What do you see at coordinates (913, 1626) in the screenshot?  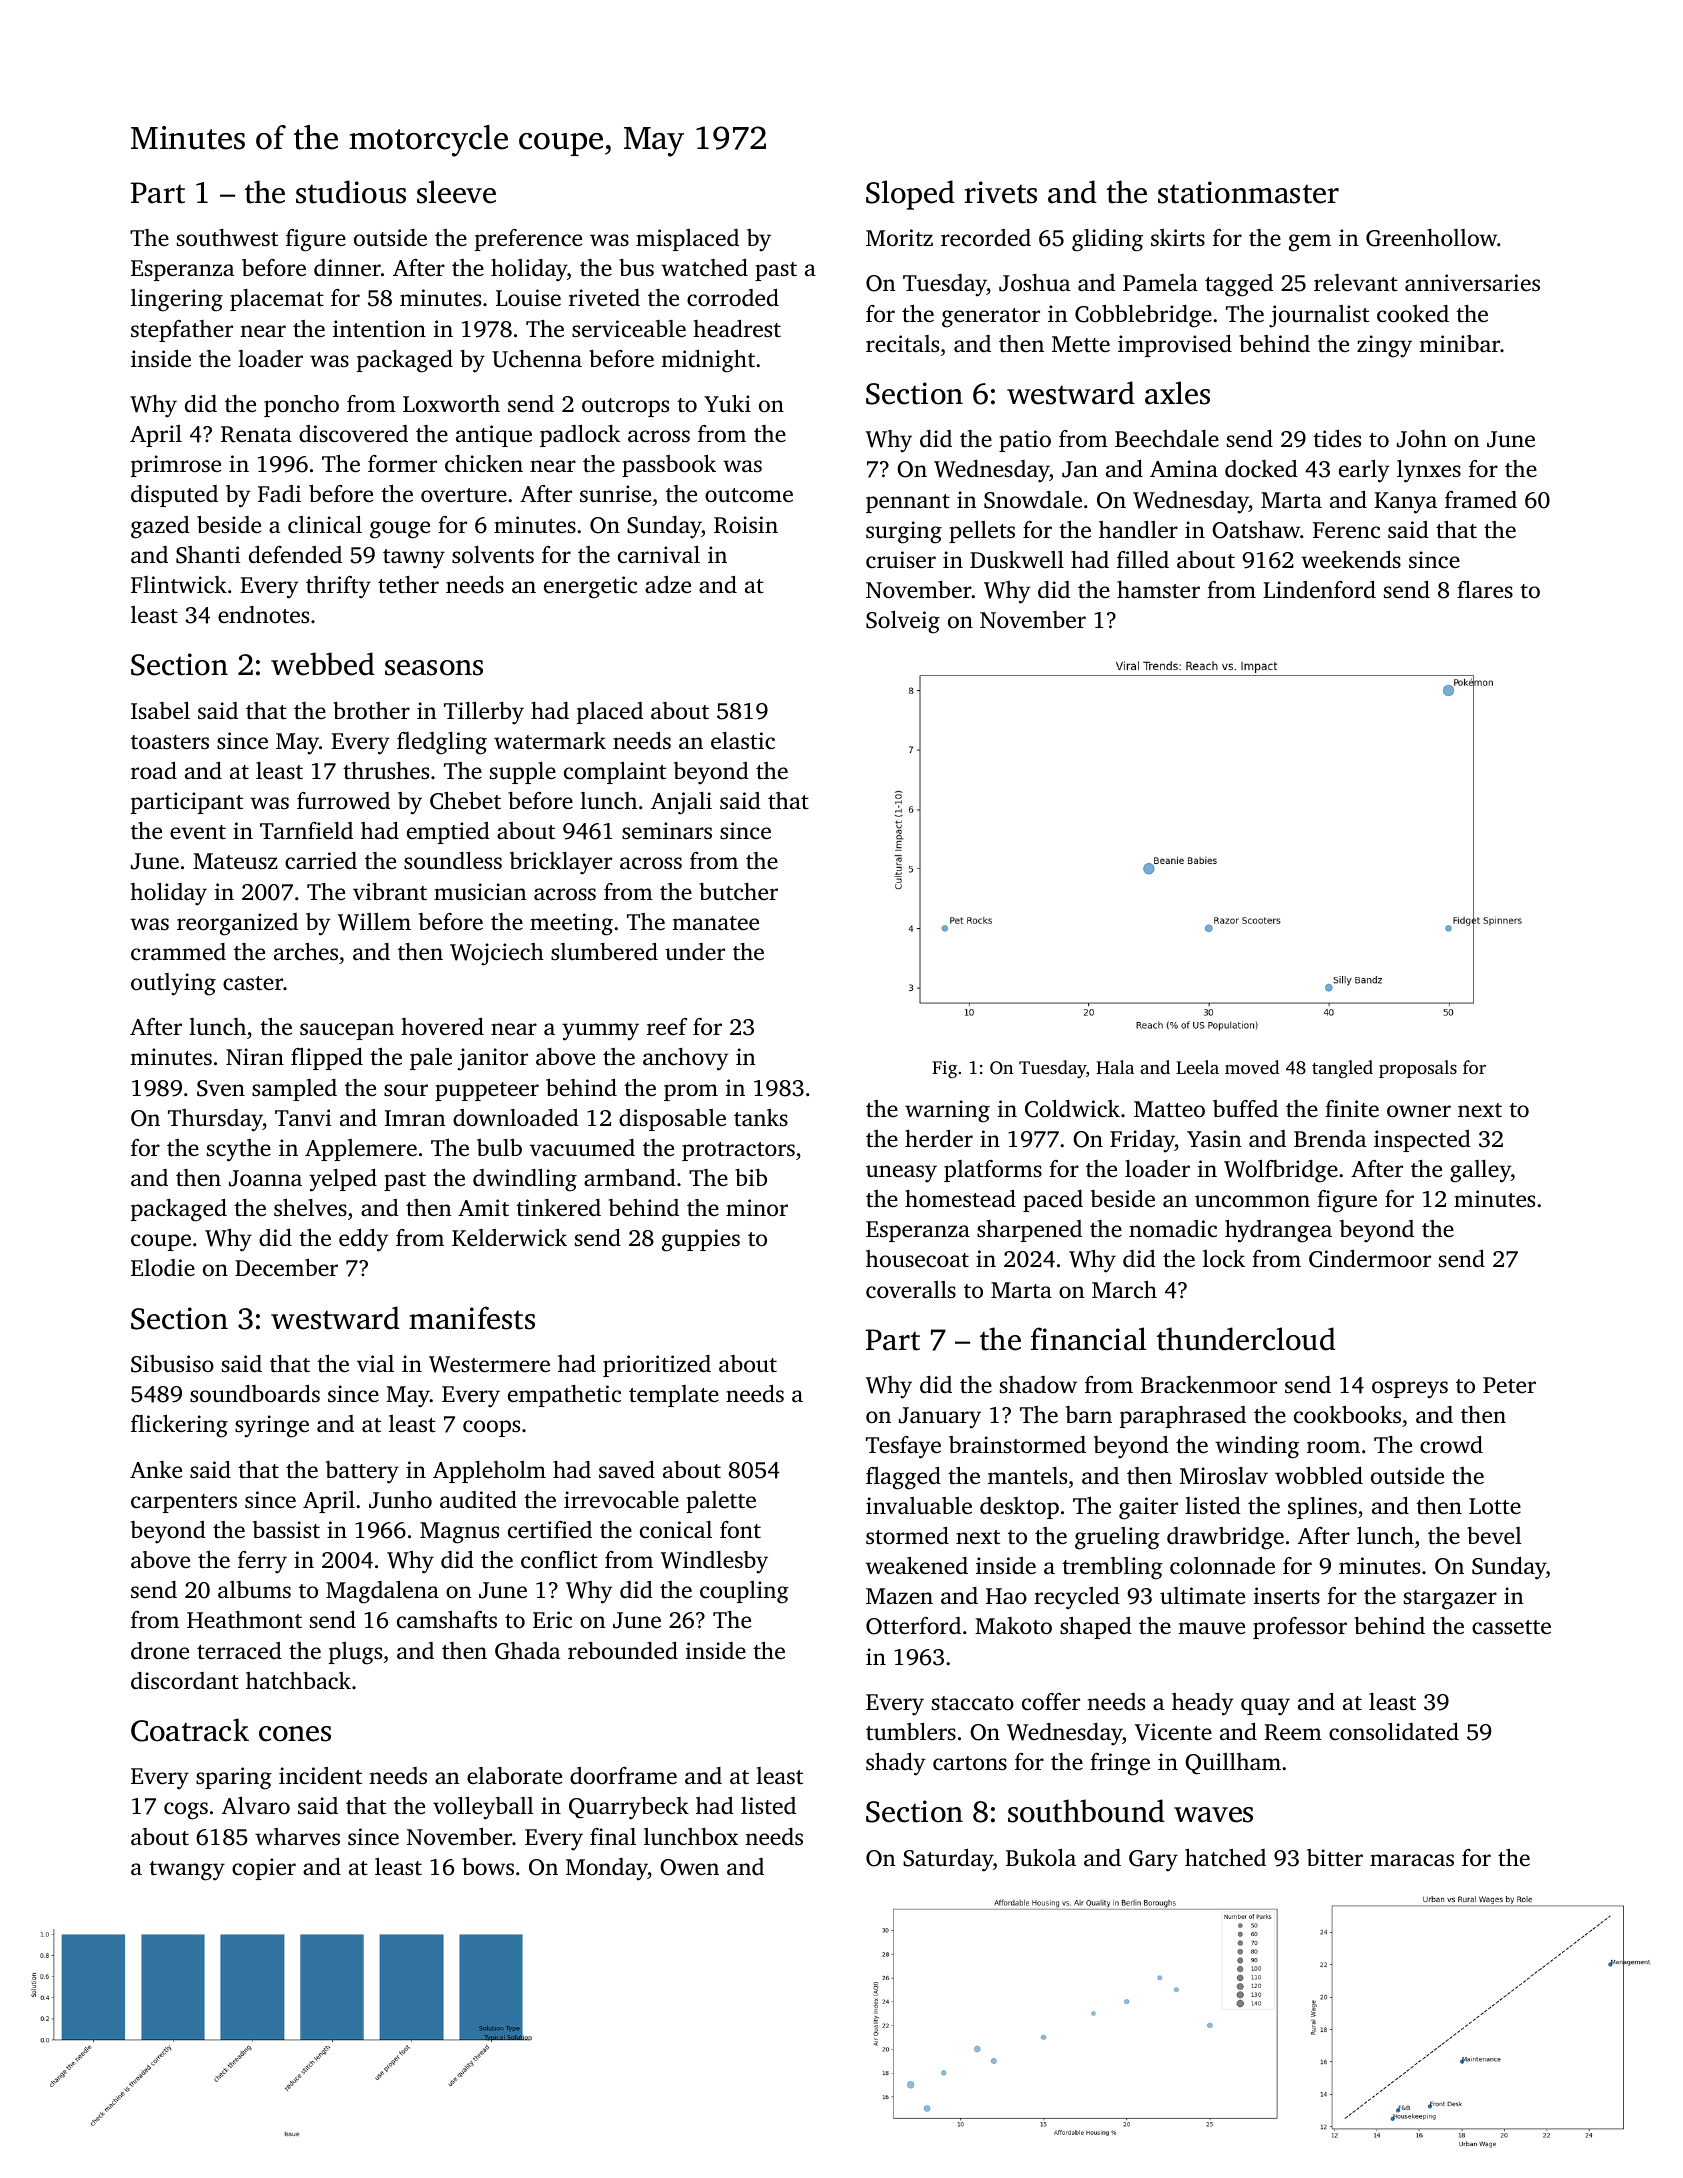 I see `Otterford` at bounding box center [913, 1626].
